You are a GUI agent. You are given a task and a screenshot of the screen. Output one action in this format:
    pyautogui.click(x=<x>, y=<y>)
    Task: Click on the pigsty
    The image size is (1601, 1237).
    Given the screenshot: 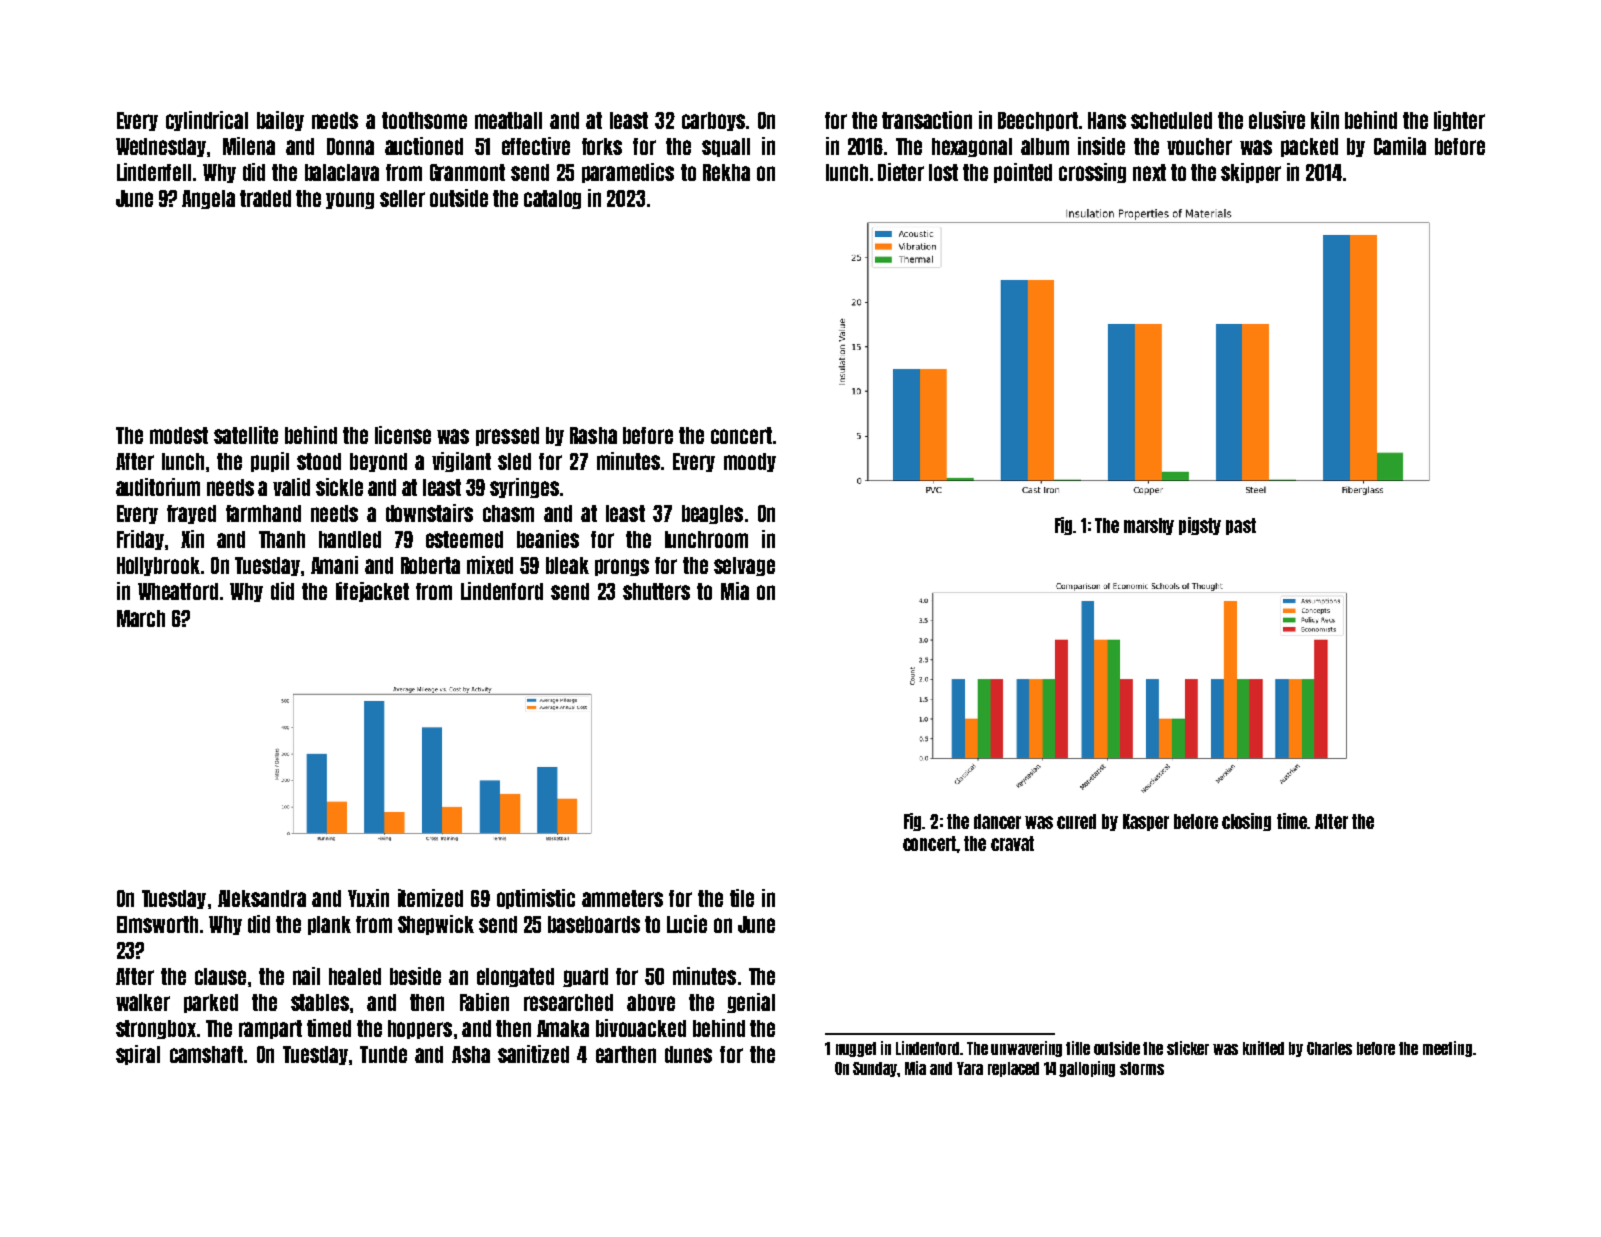 What is the action you would take?
    pyautogui.click(x=1200, y=526)
